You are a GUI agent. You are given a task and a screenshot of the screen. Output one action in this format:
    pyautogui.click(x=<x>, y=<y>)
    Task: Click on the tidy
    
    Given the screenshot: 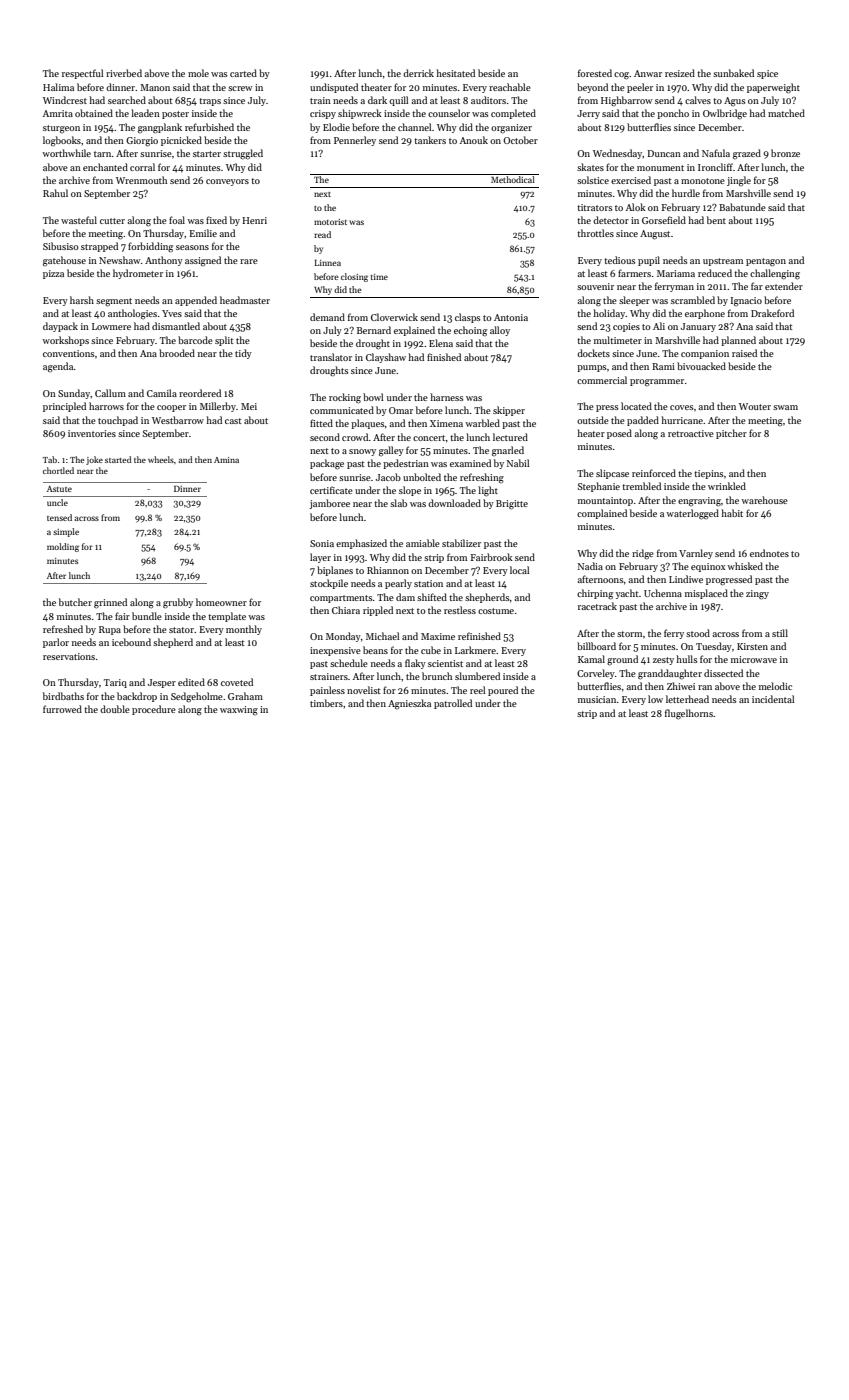 What is the action you would take?
    pyautogui.click(x=243, y=354)
